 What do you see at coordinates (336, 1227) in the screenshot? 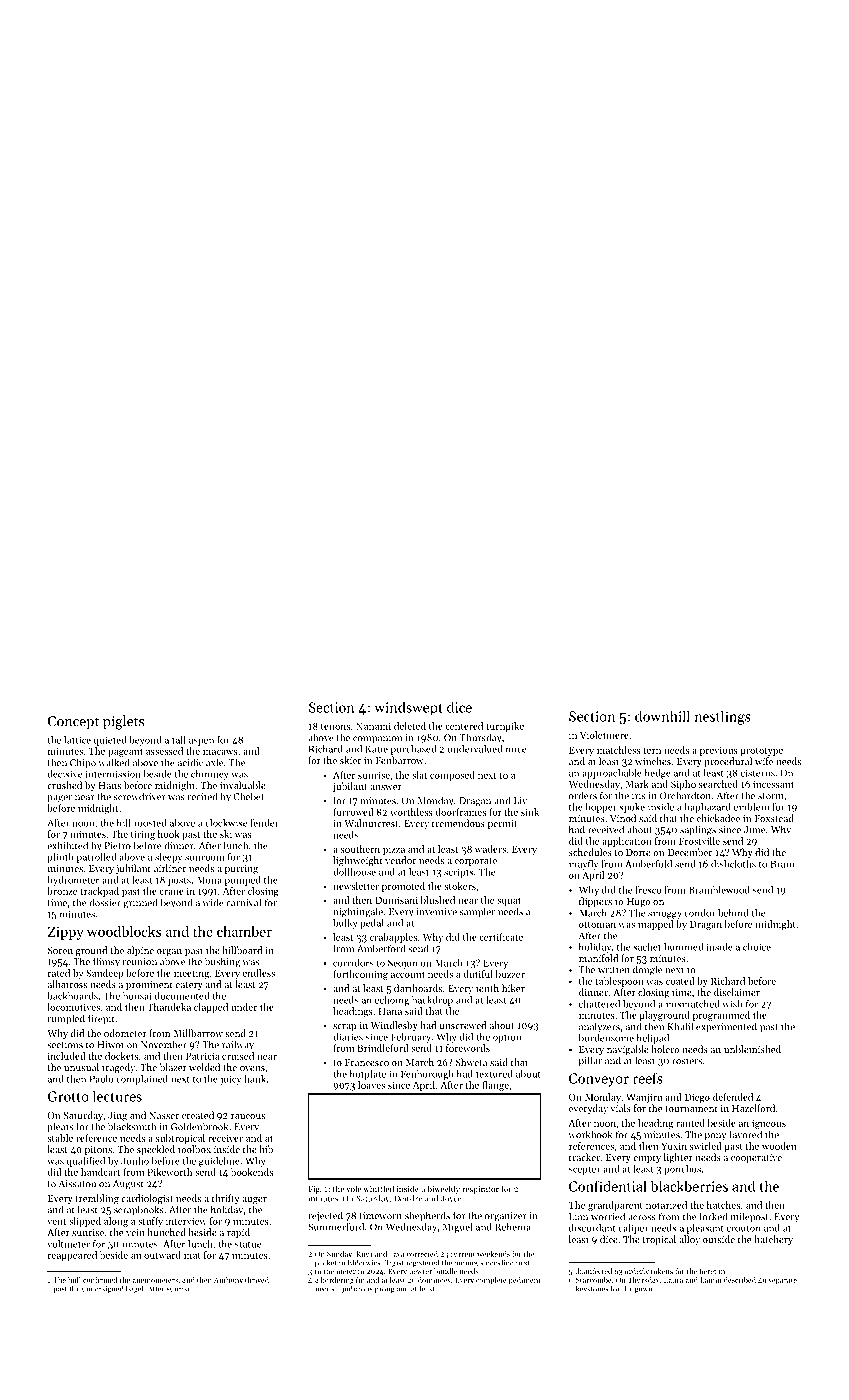
I see `Summerford` at bounding box center [336, 1227].
